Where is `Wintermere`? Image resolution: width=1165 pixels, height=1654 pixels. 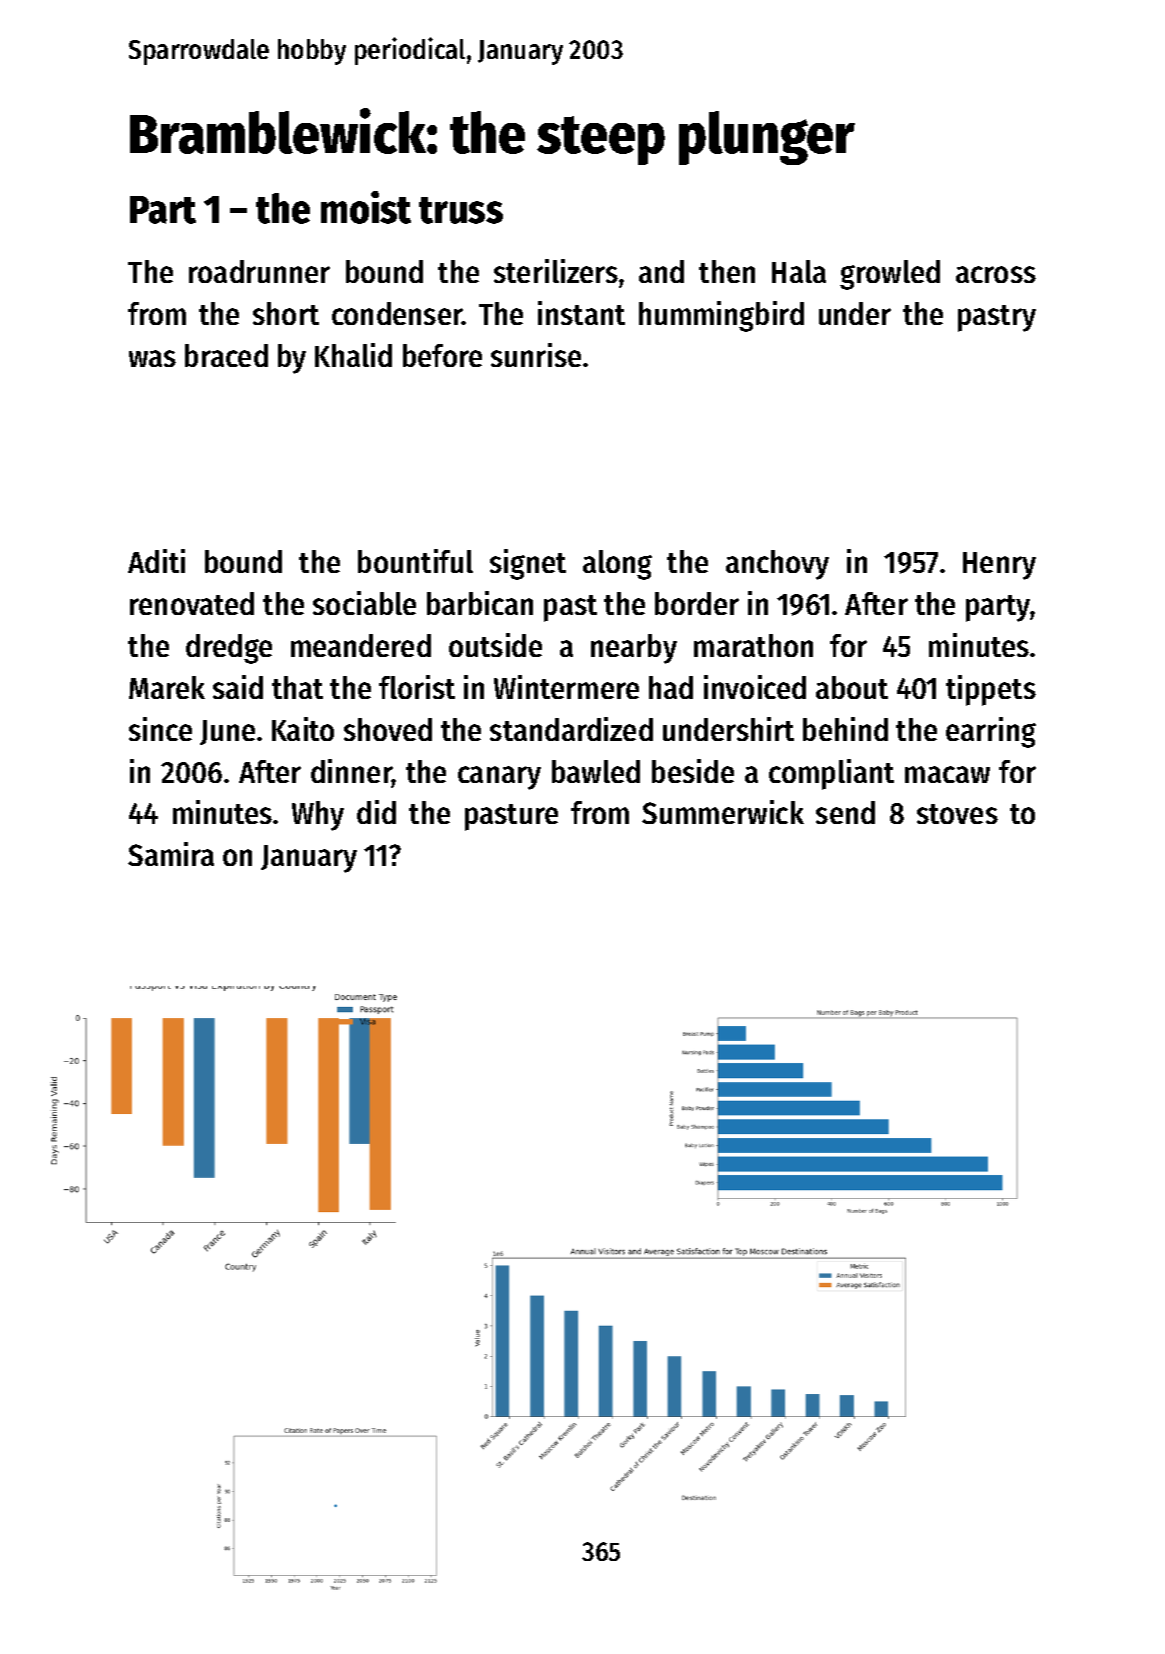
Wintermere is located at coordinates (566, 687).
